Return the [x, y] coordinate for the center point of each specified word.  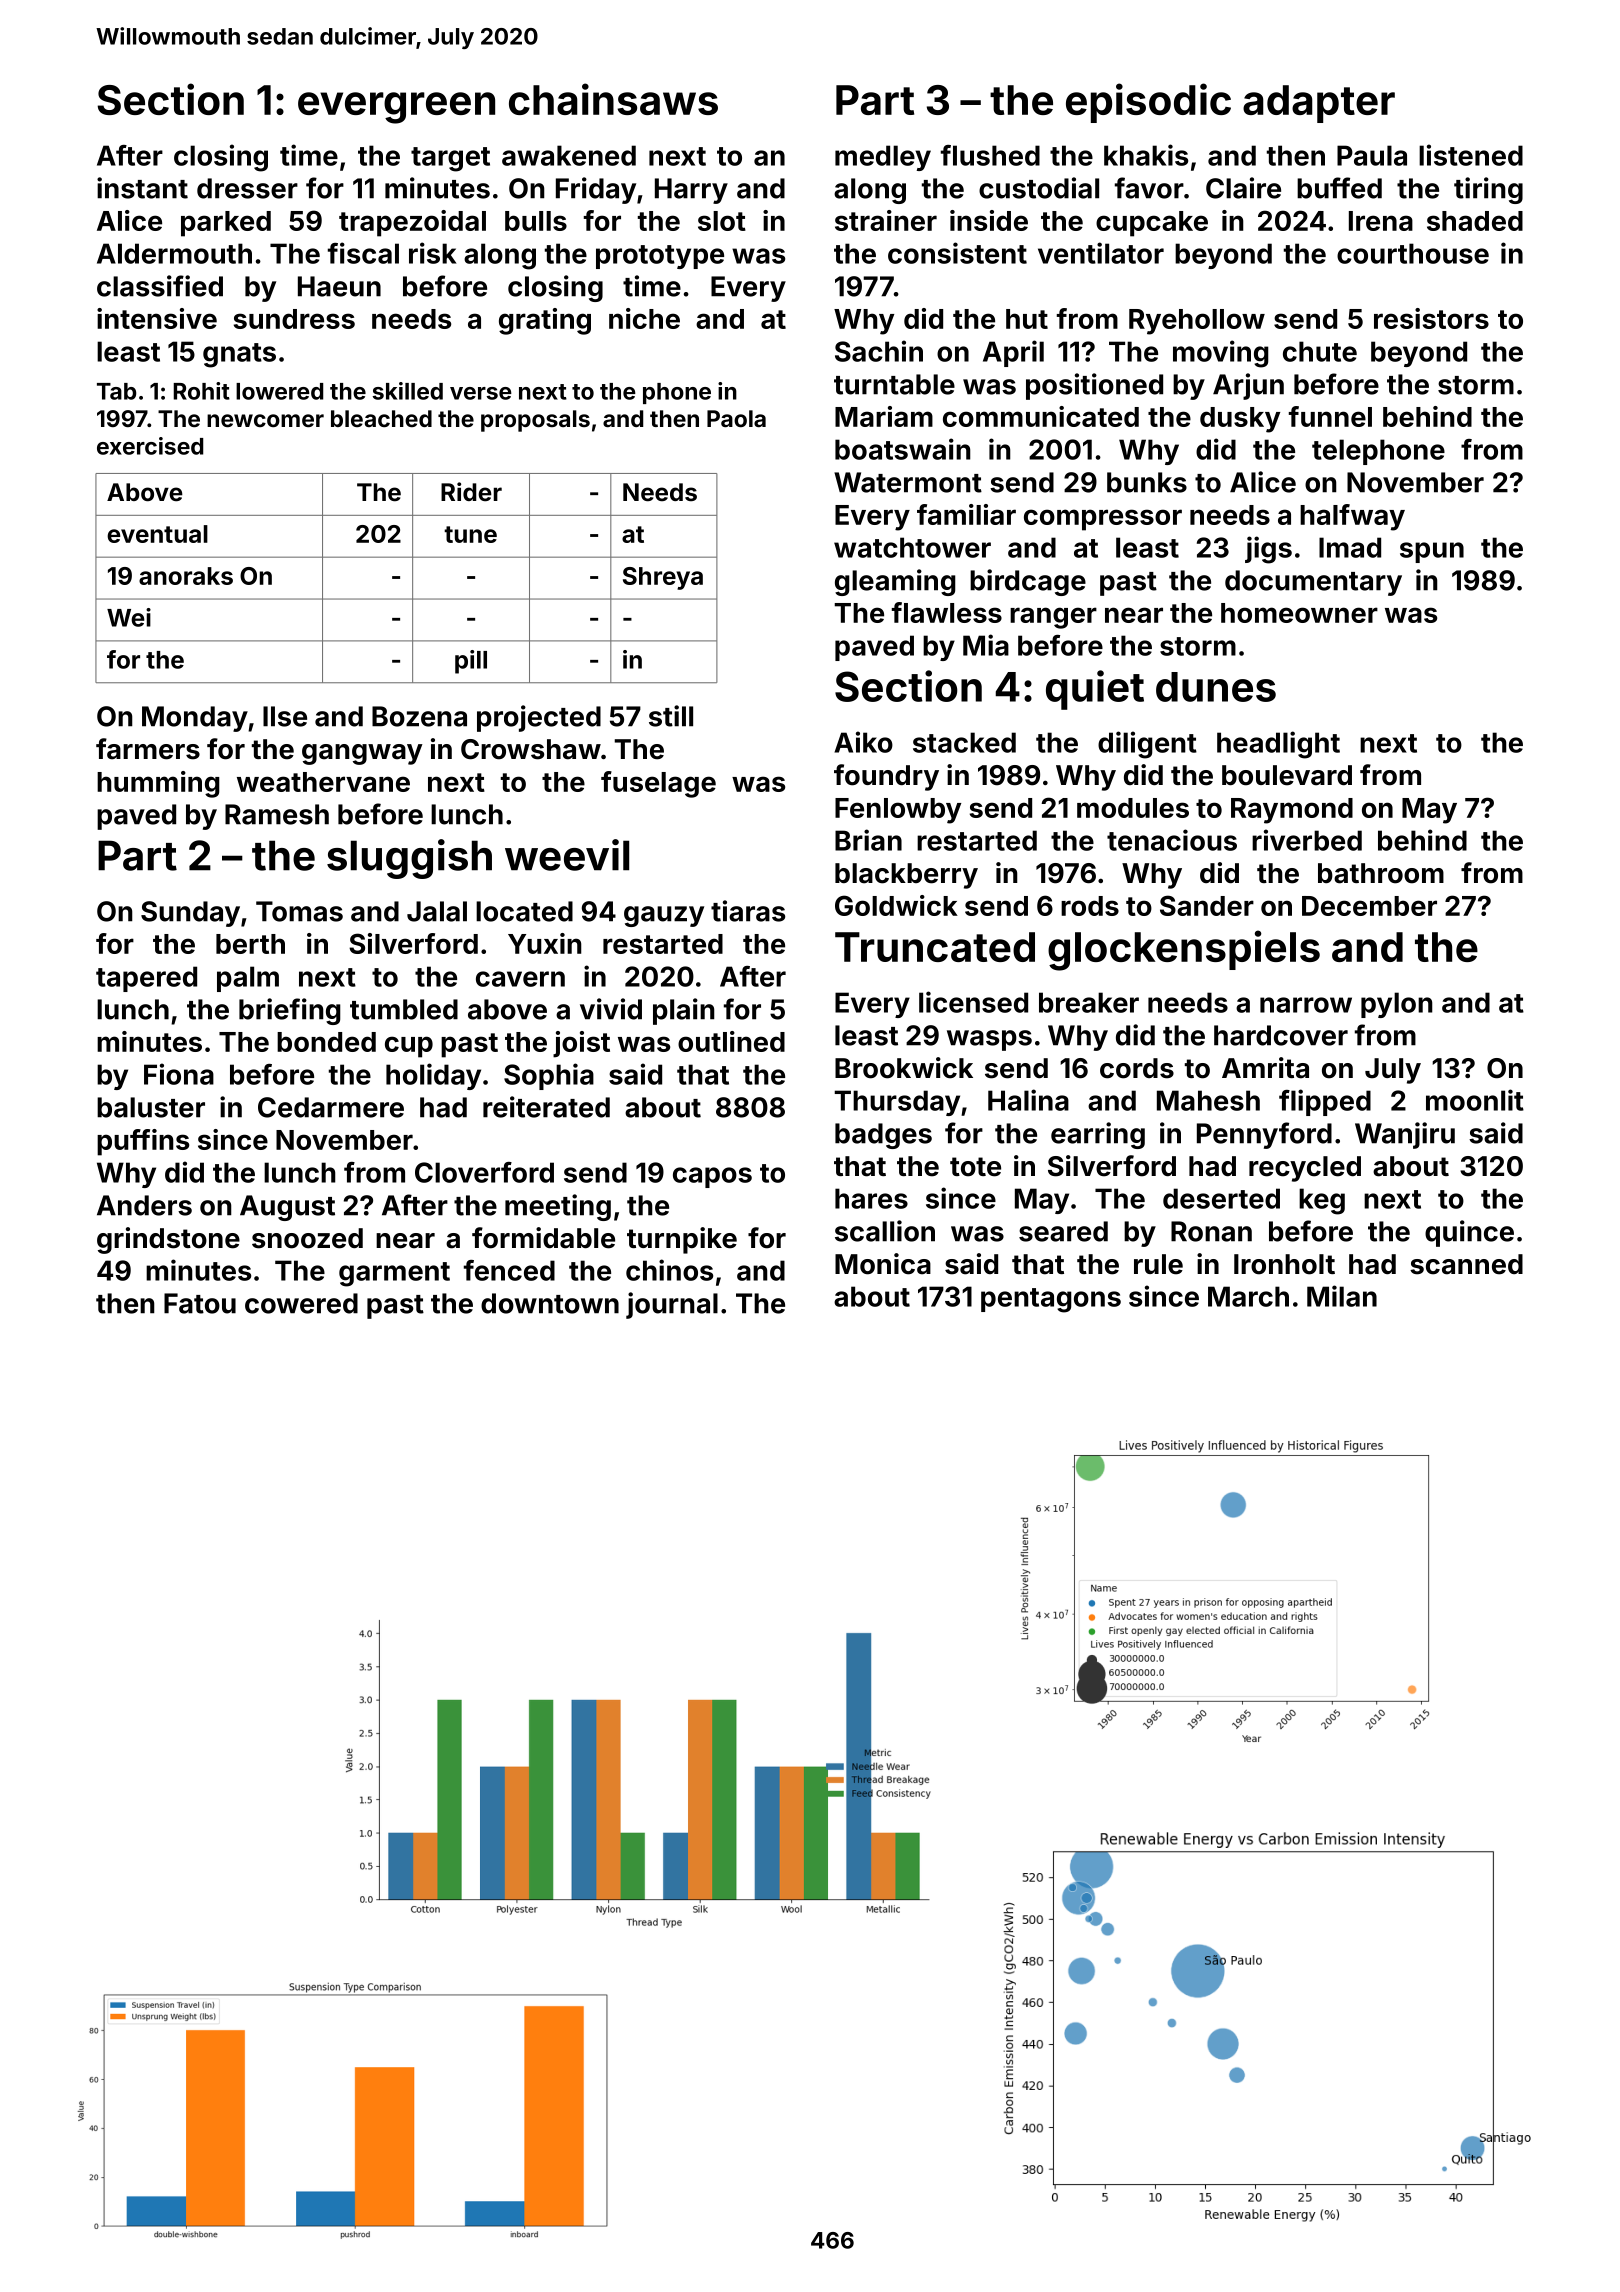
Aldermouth [174, 253]
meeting [558, 1207]
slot [722, 221]
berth [250, 944]
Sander [1207, 905]
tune [470, 534]
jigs [1268, 550]
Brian [868, 840]
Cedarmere [331, 1107]
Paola [736, 418]
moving [1221, 354]
